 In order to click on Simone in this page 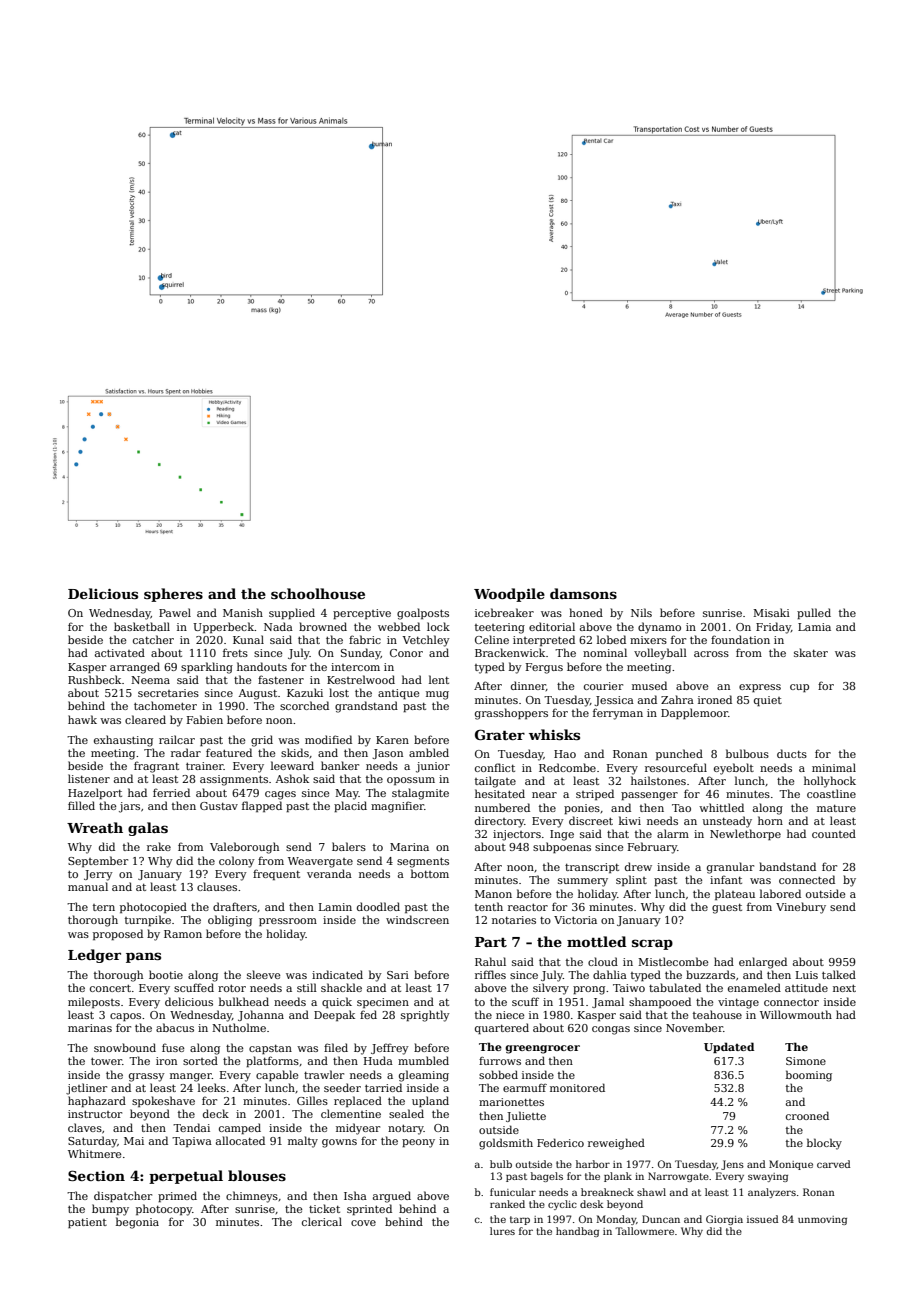, I will do `click(806, 1061)`.
